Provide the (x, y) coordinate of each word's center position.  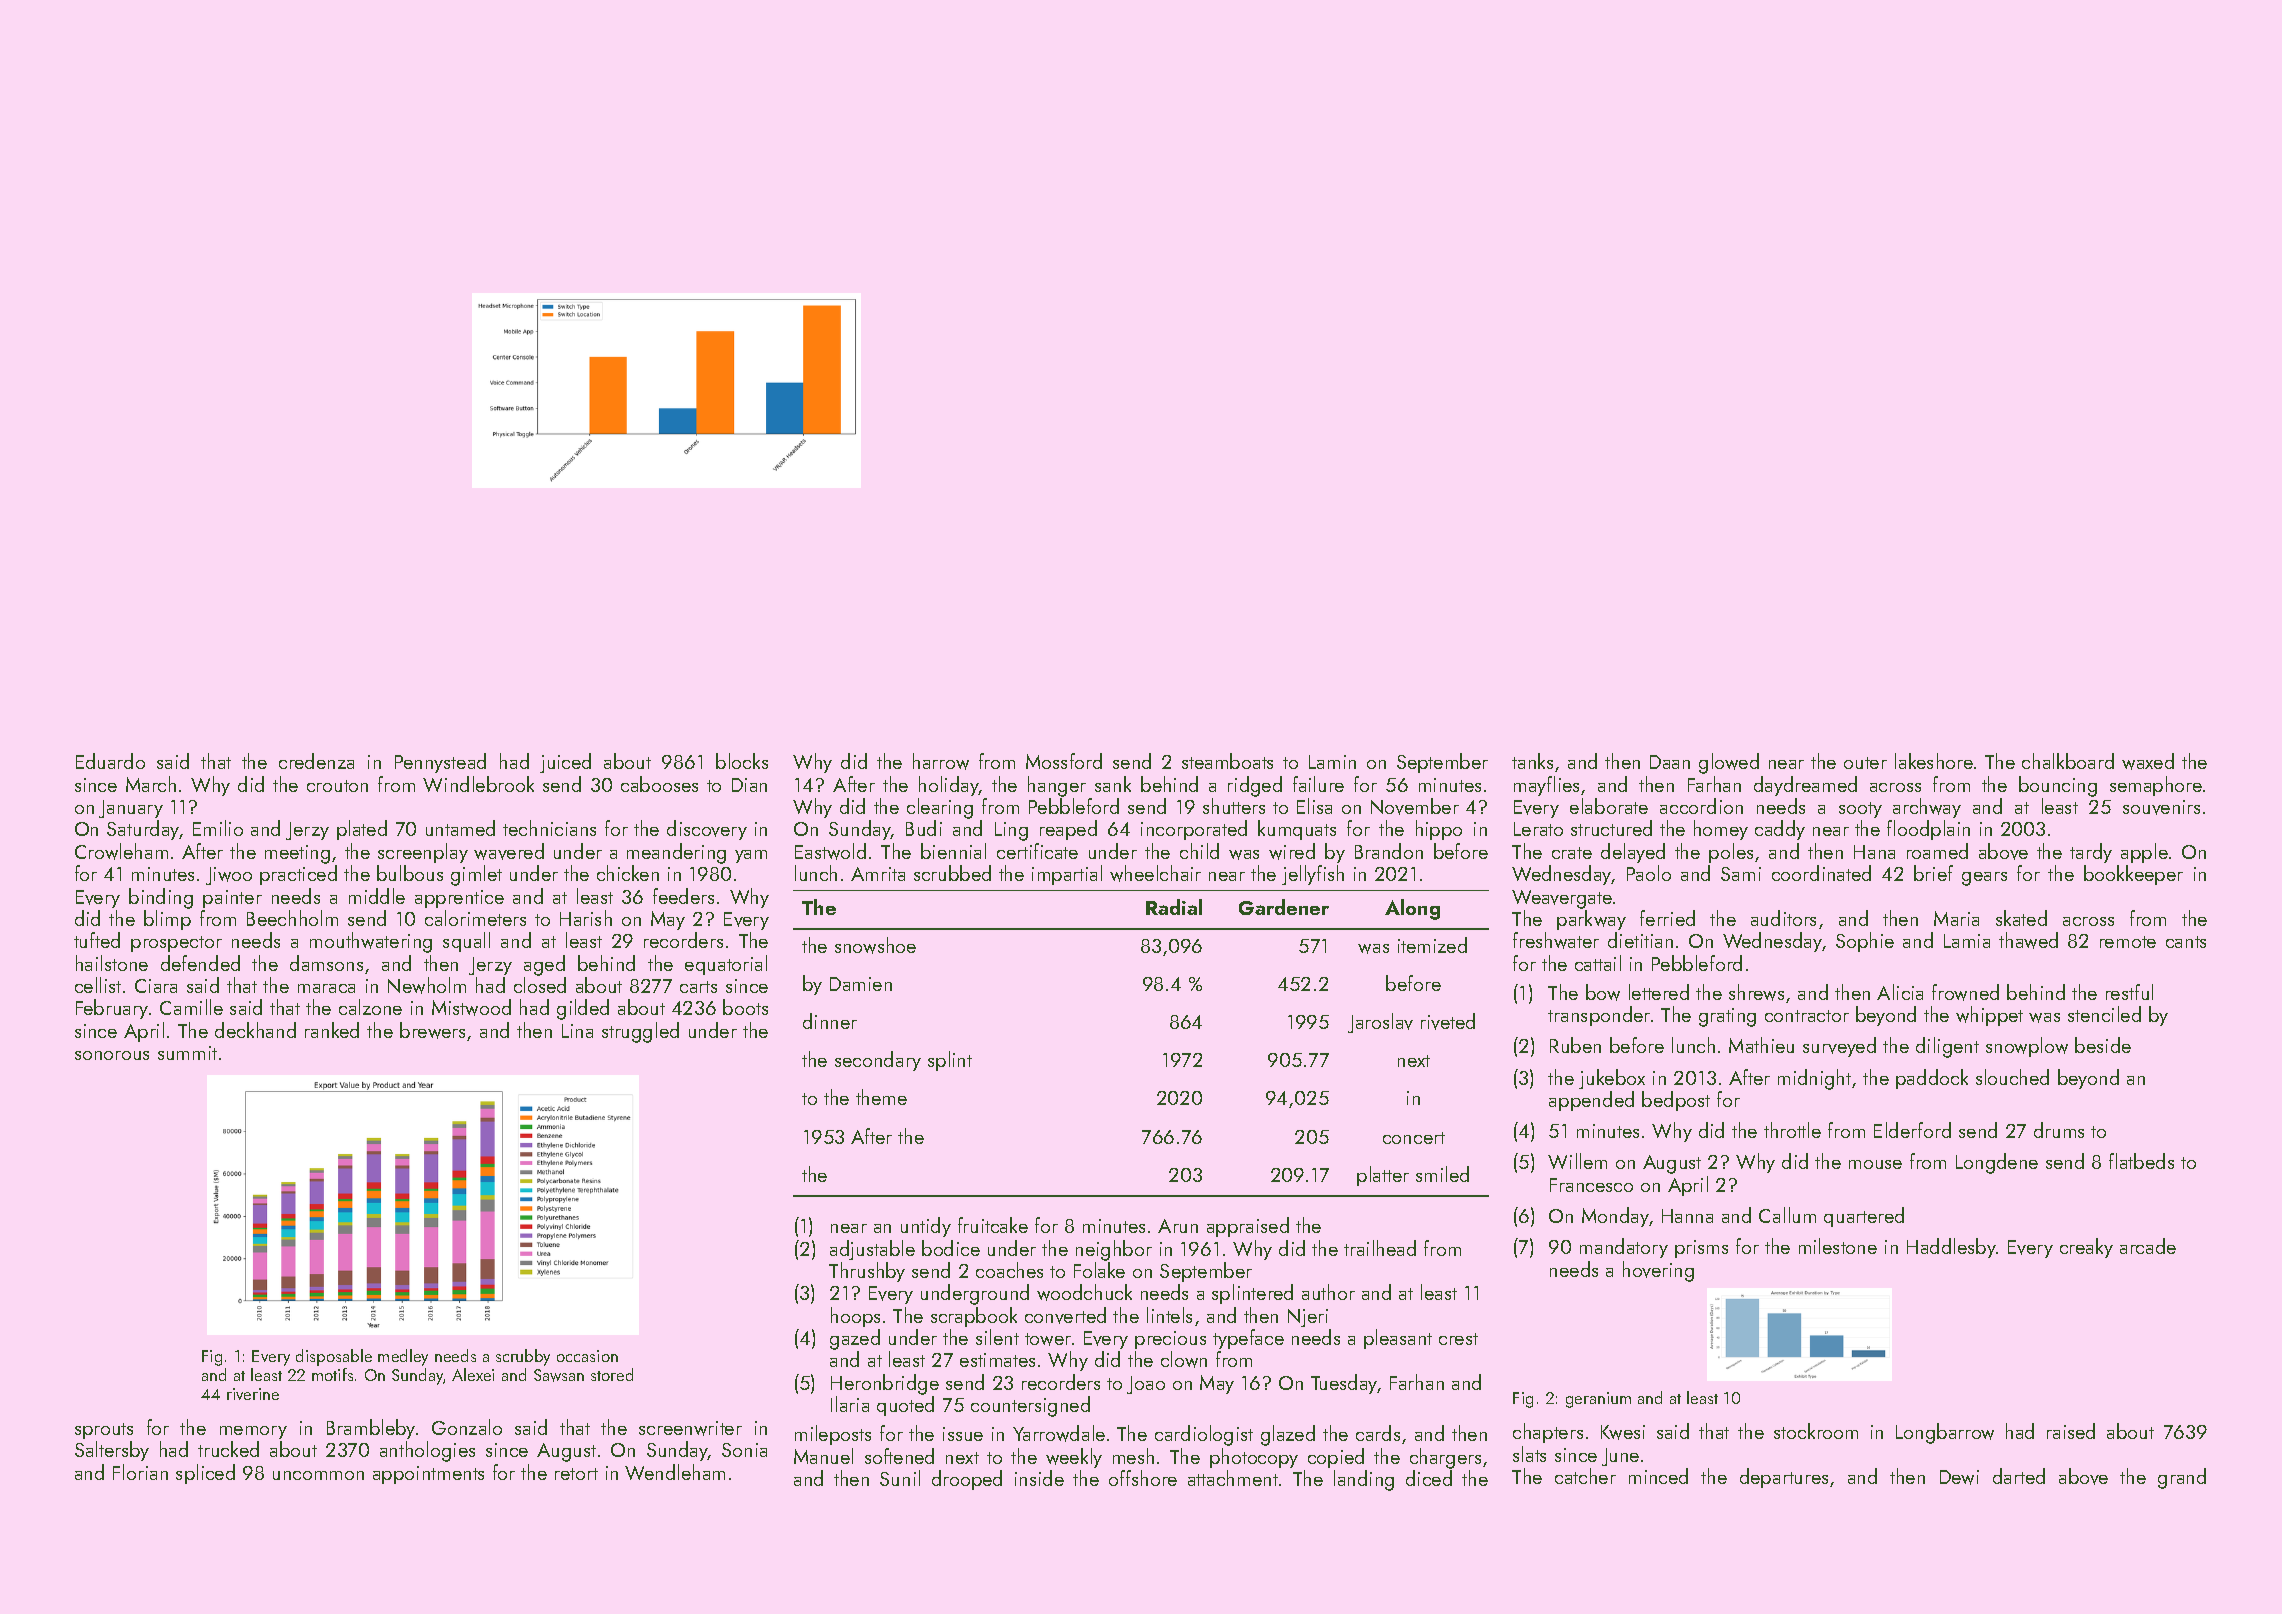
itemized (1432, 945)
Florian (140, 1472)
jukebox (1612, 1079)
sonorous (112, 1055)
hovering (1658, 1271)
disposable (334, 1357)
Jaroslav (1380, 1023)
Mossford (1064, 761)
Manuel (823, 1456)
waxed (2148, 761)
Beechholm (292, 918)
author (1328, 1292)
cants (2186, 942)
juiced (565, 763)
